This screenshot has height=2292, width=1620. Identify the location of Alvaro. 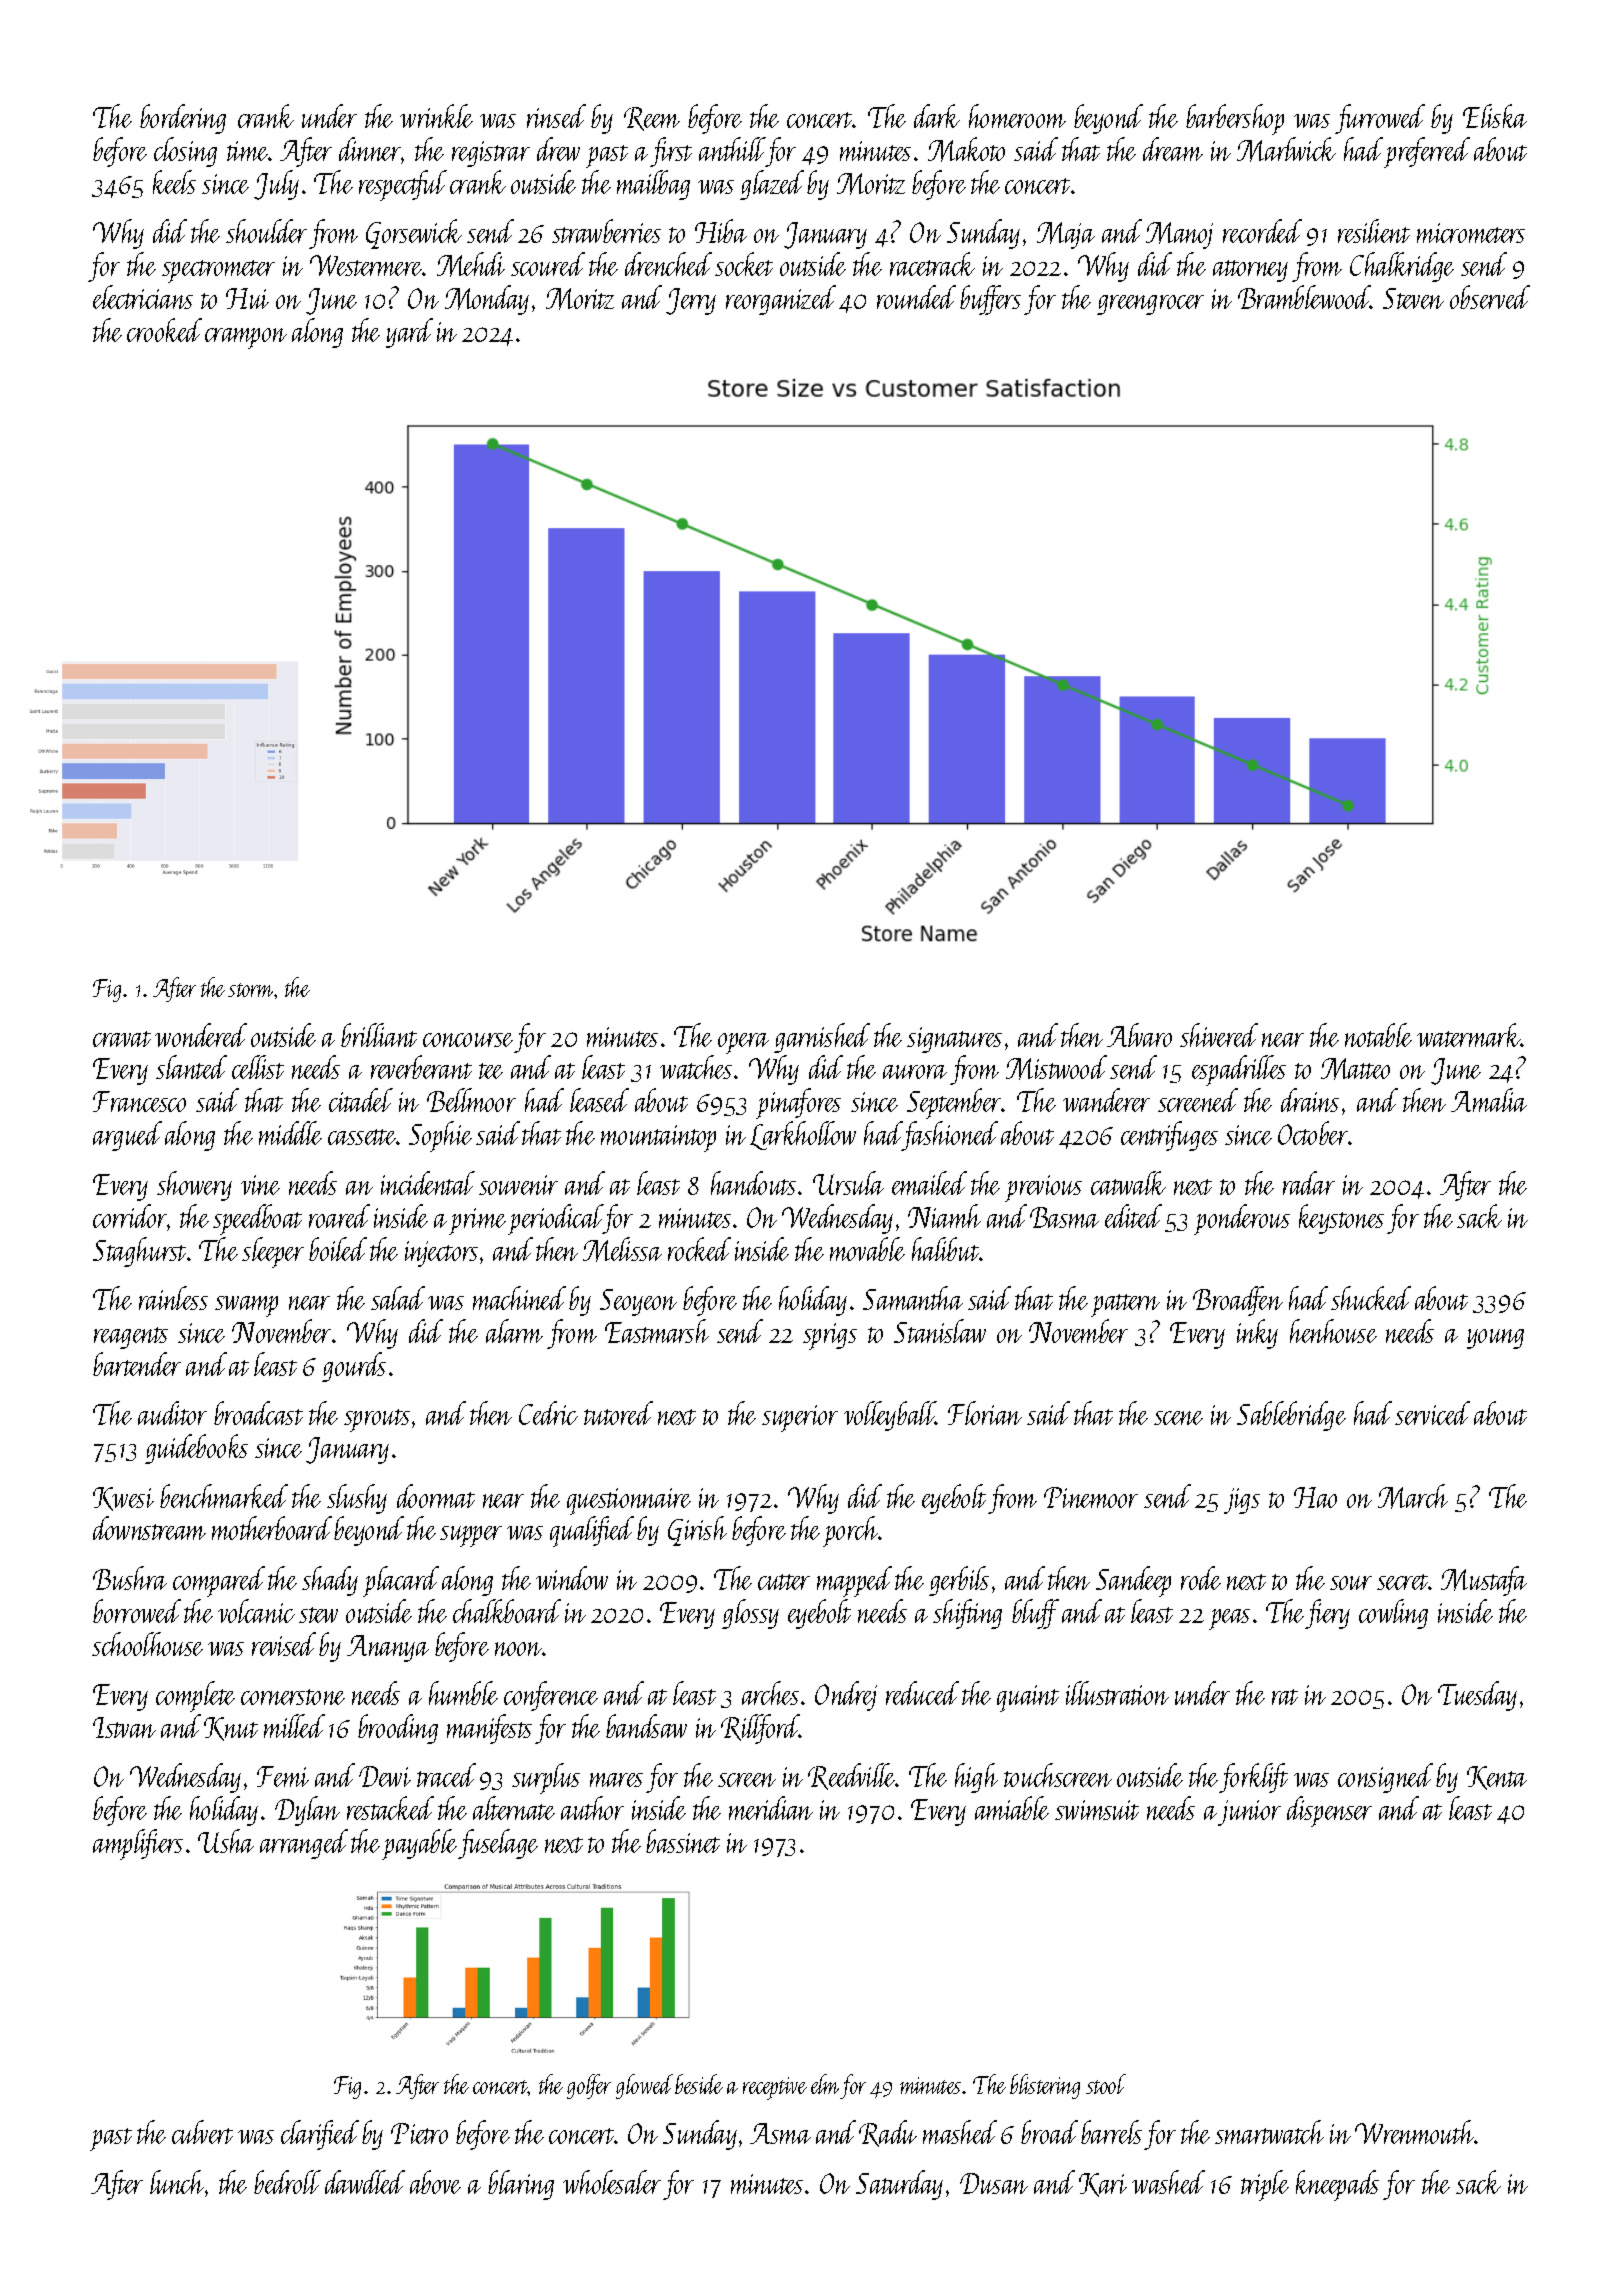
(1139, 1035).
